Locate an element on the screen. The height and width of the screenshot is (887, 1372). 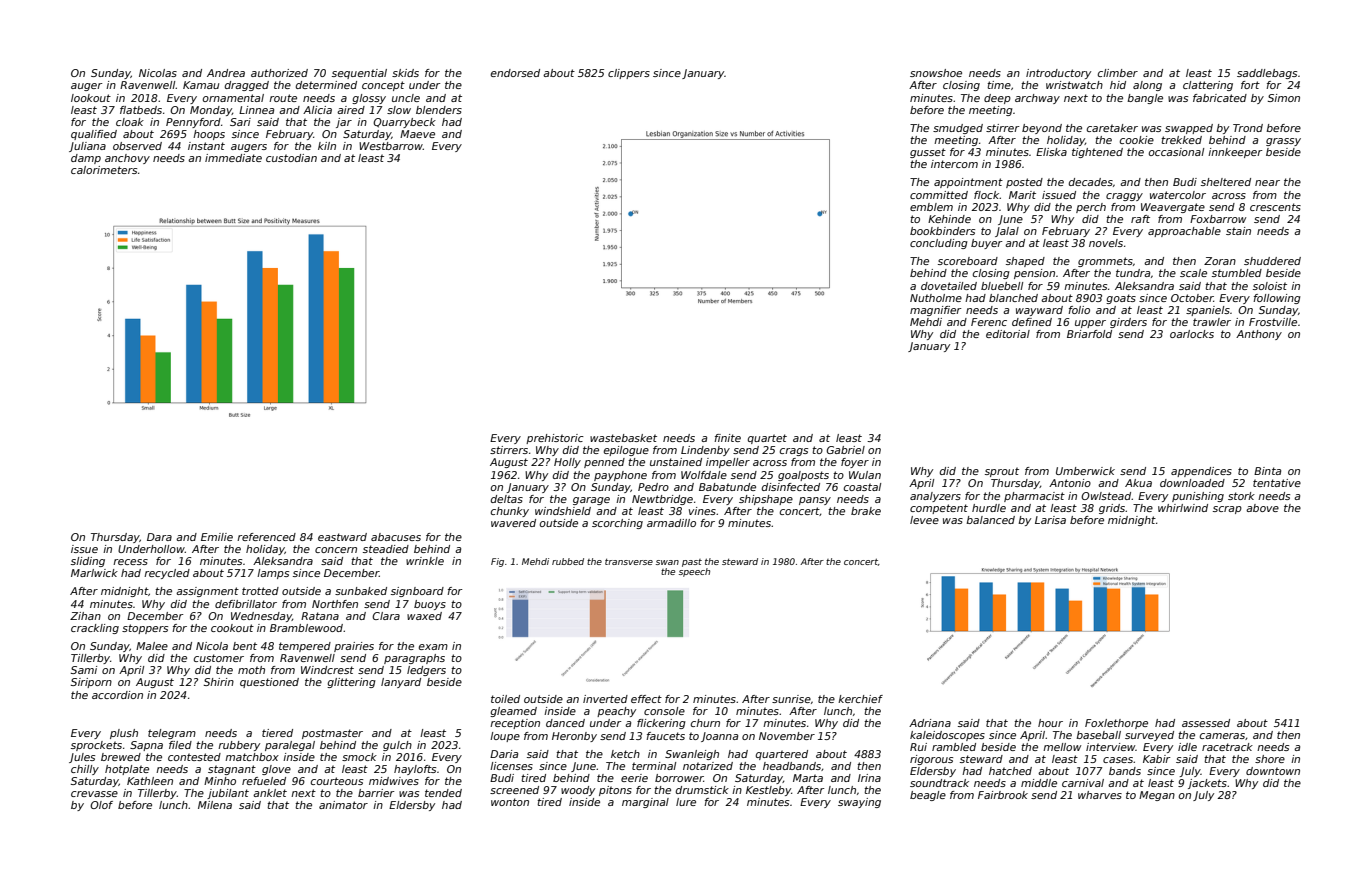
prehistoric is located at coordinates (555, 439).
